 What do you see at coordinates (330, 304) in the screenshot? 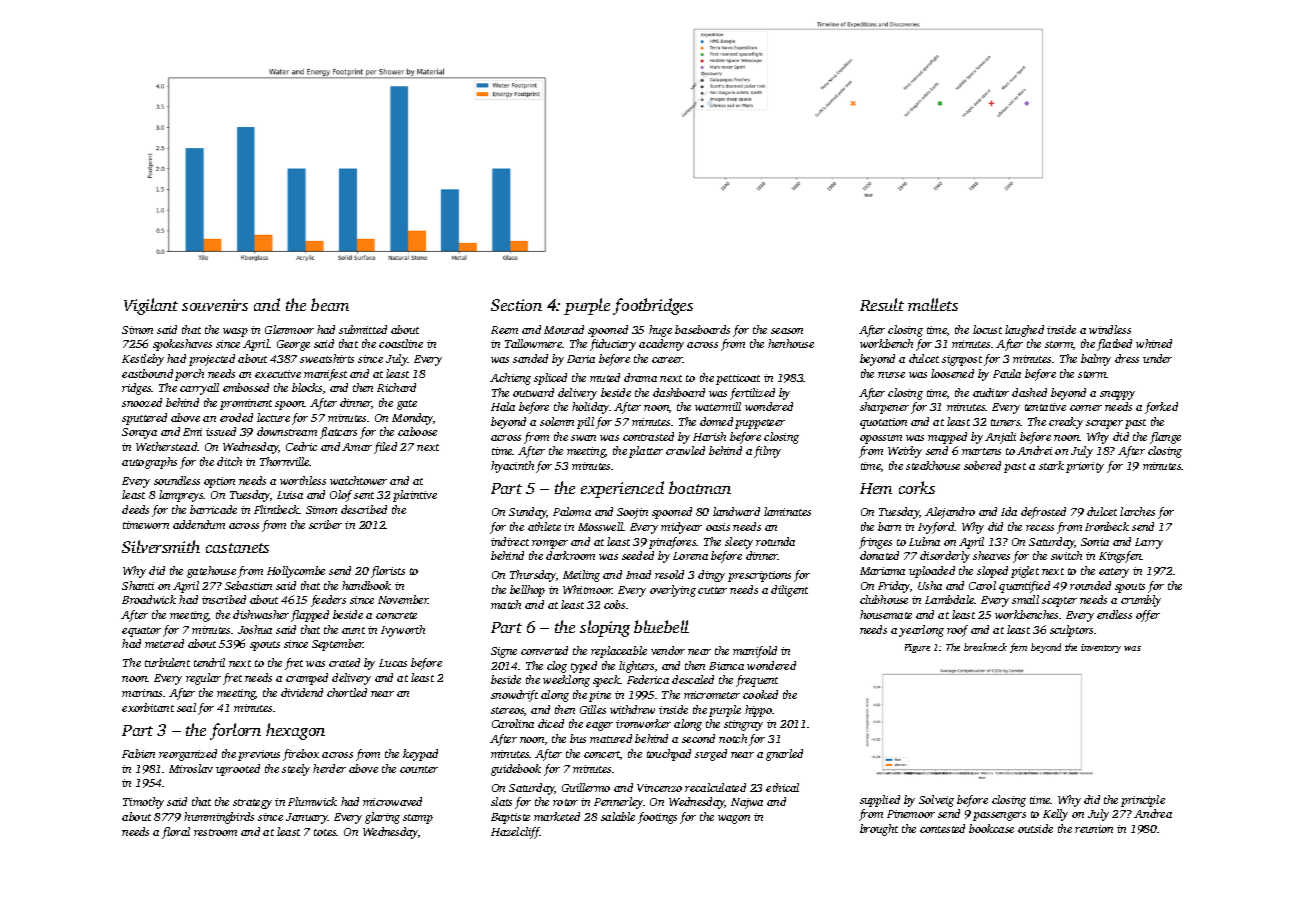
I see `beam` at bounding box center [330, 304].
